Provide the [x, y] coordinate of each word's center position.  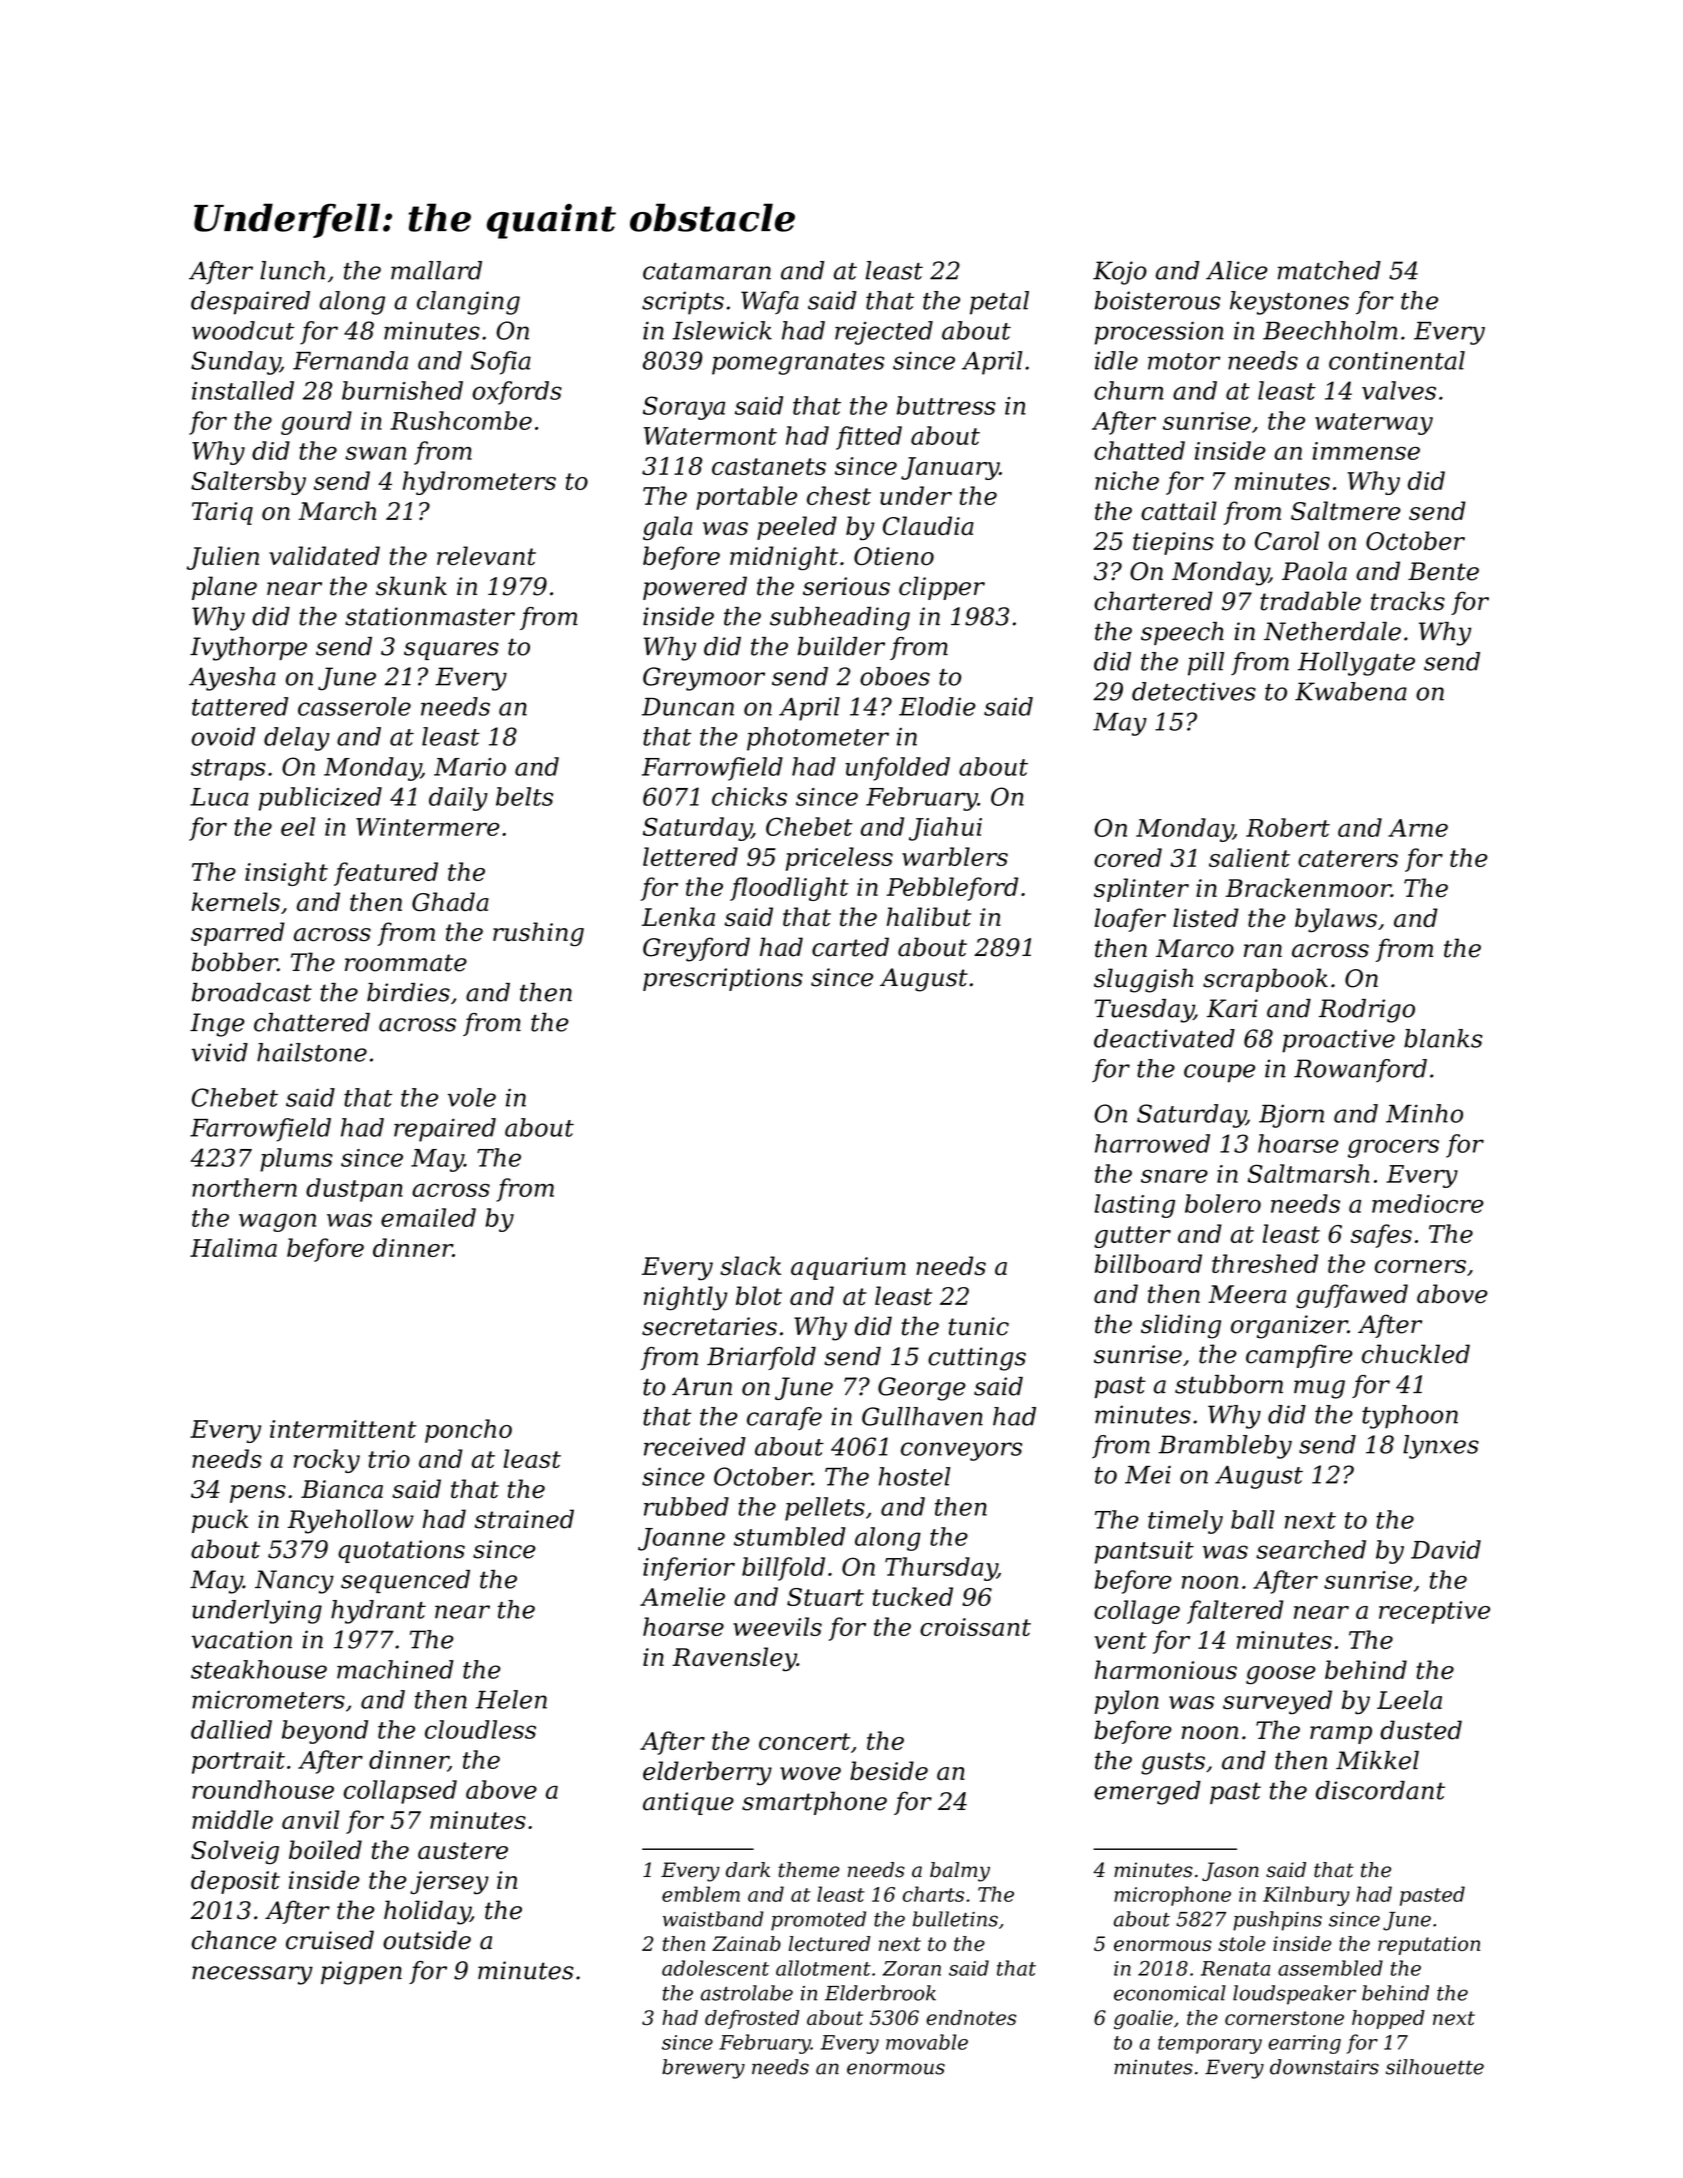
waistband [713, 1919]
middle [232, 1819]
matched [1329, 270]
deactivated [1164, 1038]
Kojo [1120, 273]
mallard [436, 270]
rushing [538, 934]
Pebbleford [952, 889]
